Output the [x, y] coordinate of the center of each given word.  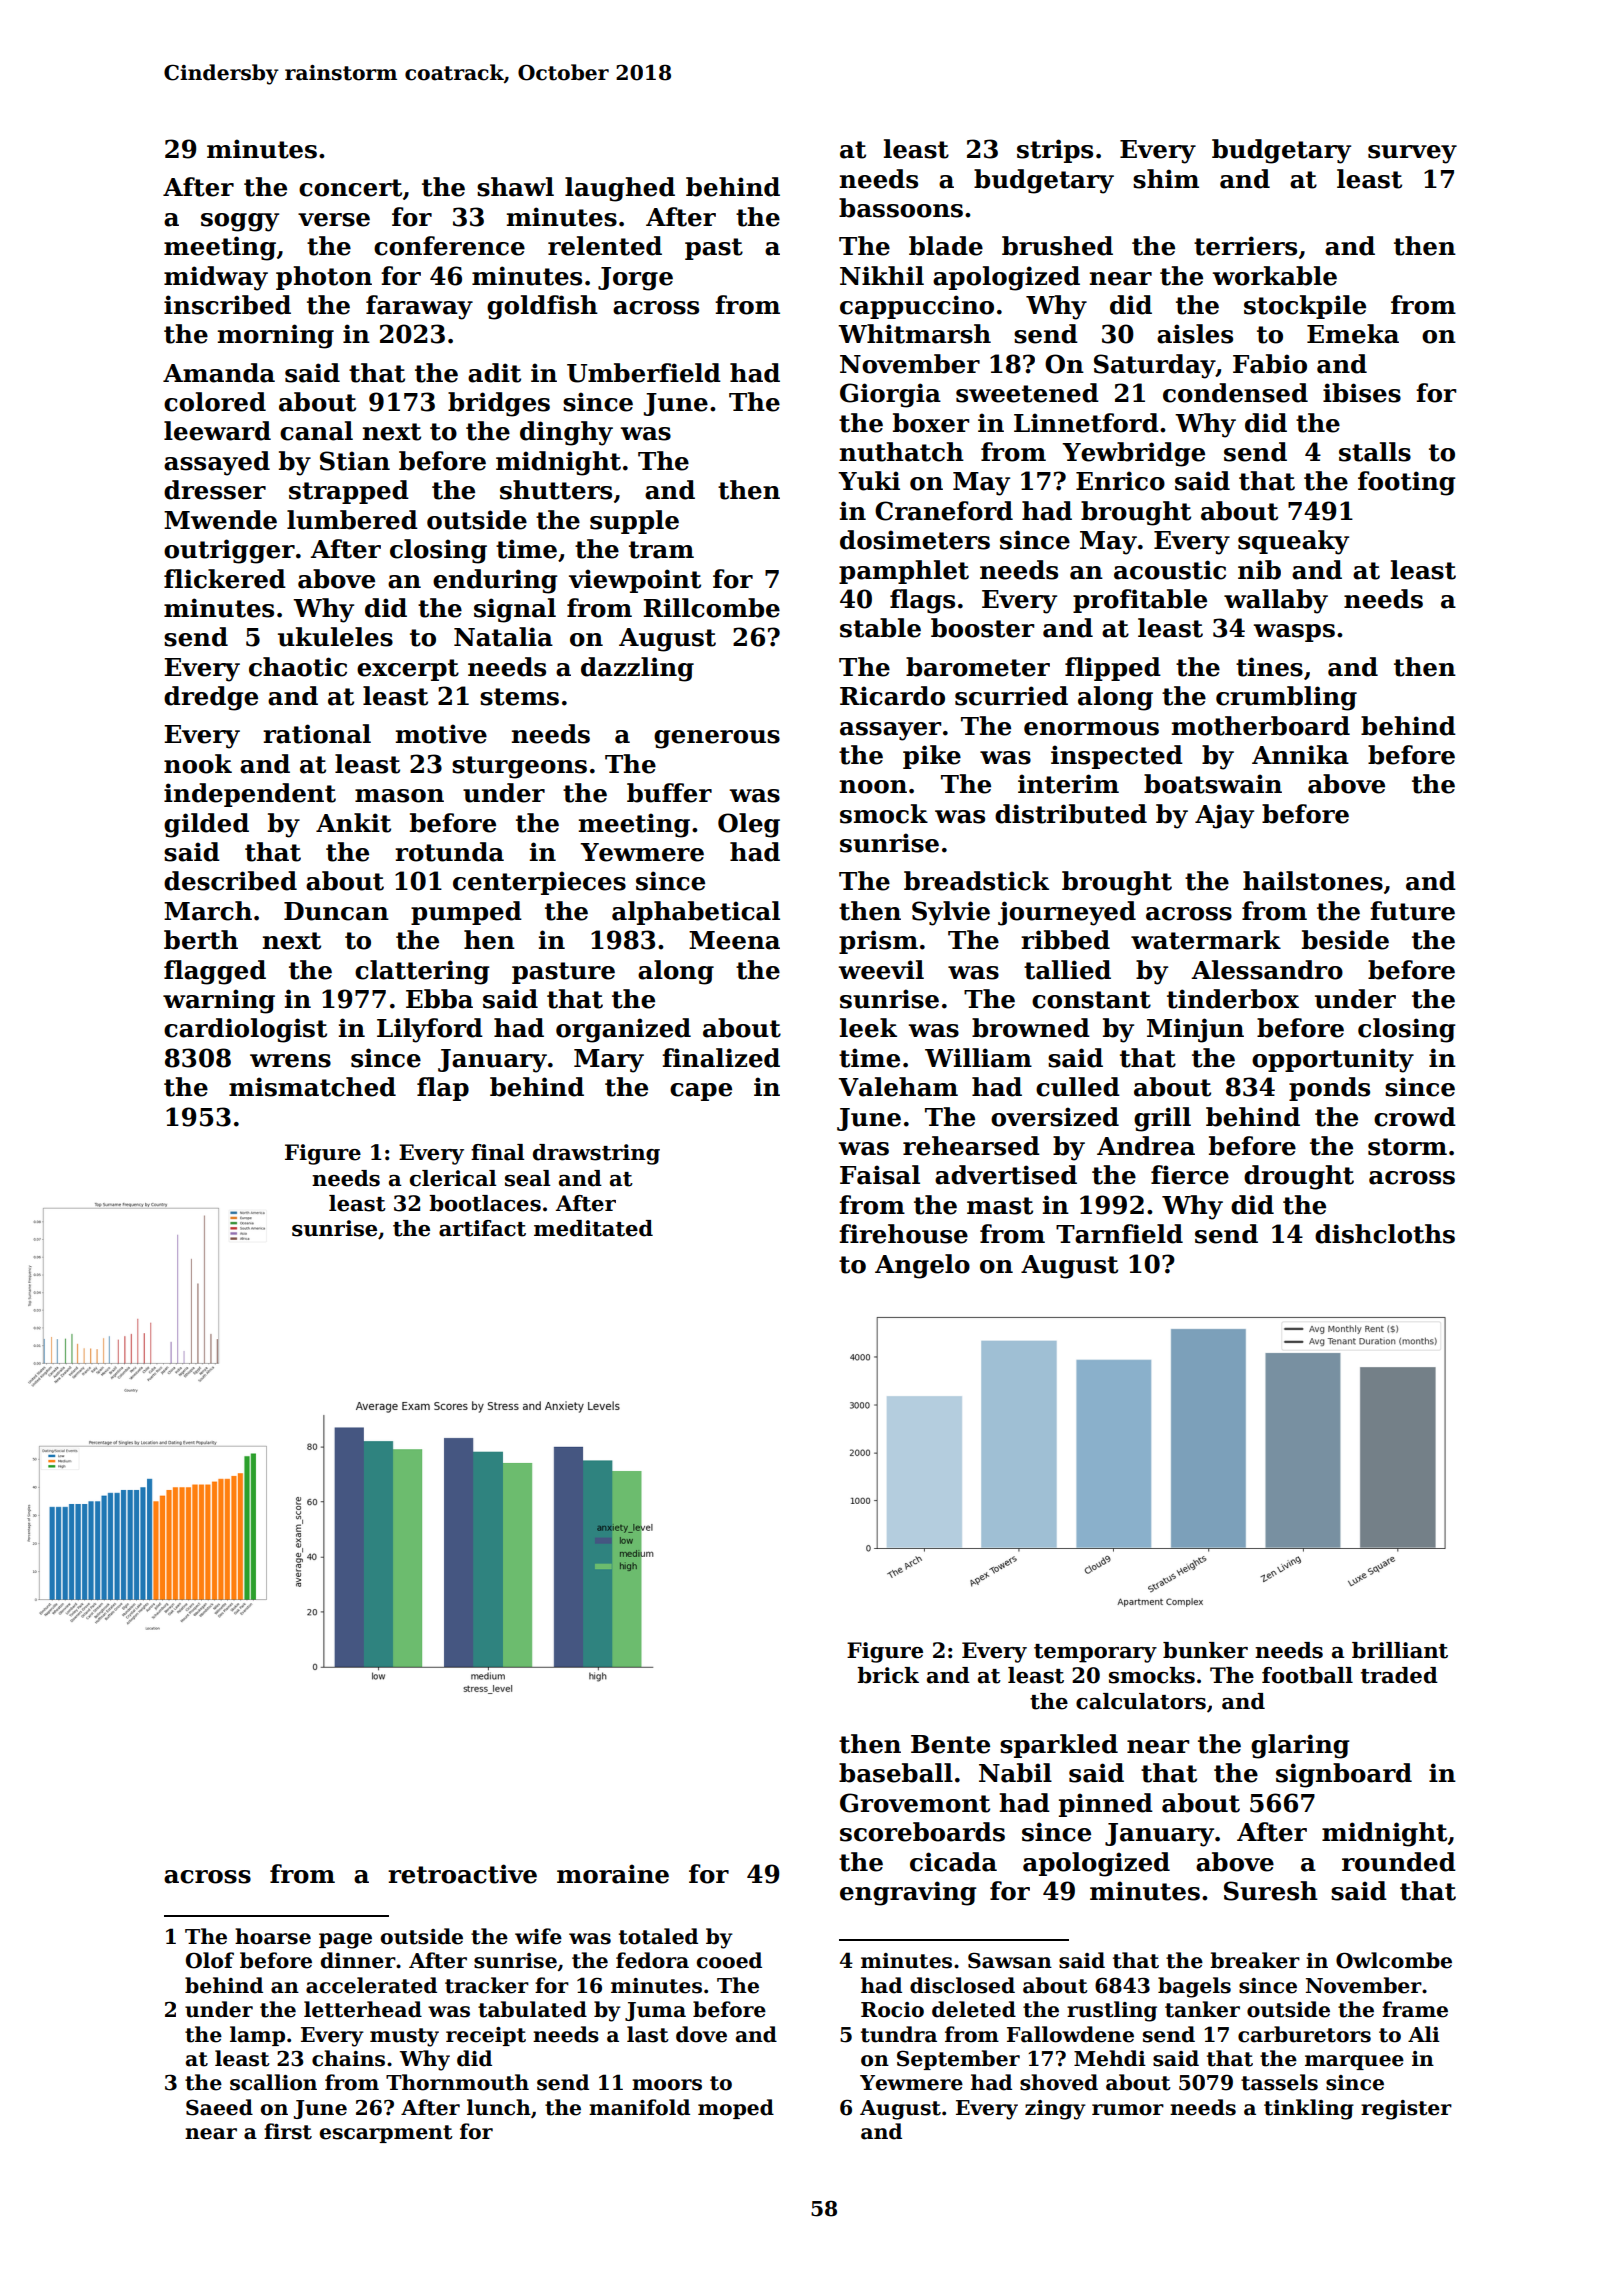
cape [701, 1092]
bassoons [901, 208]
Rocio [892, 2010]
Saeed [219, 2107]
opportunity [1333, 1060]
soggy [240, 222]
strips [1055, 151]
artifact [482, 1228]
